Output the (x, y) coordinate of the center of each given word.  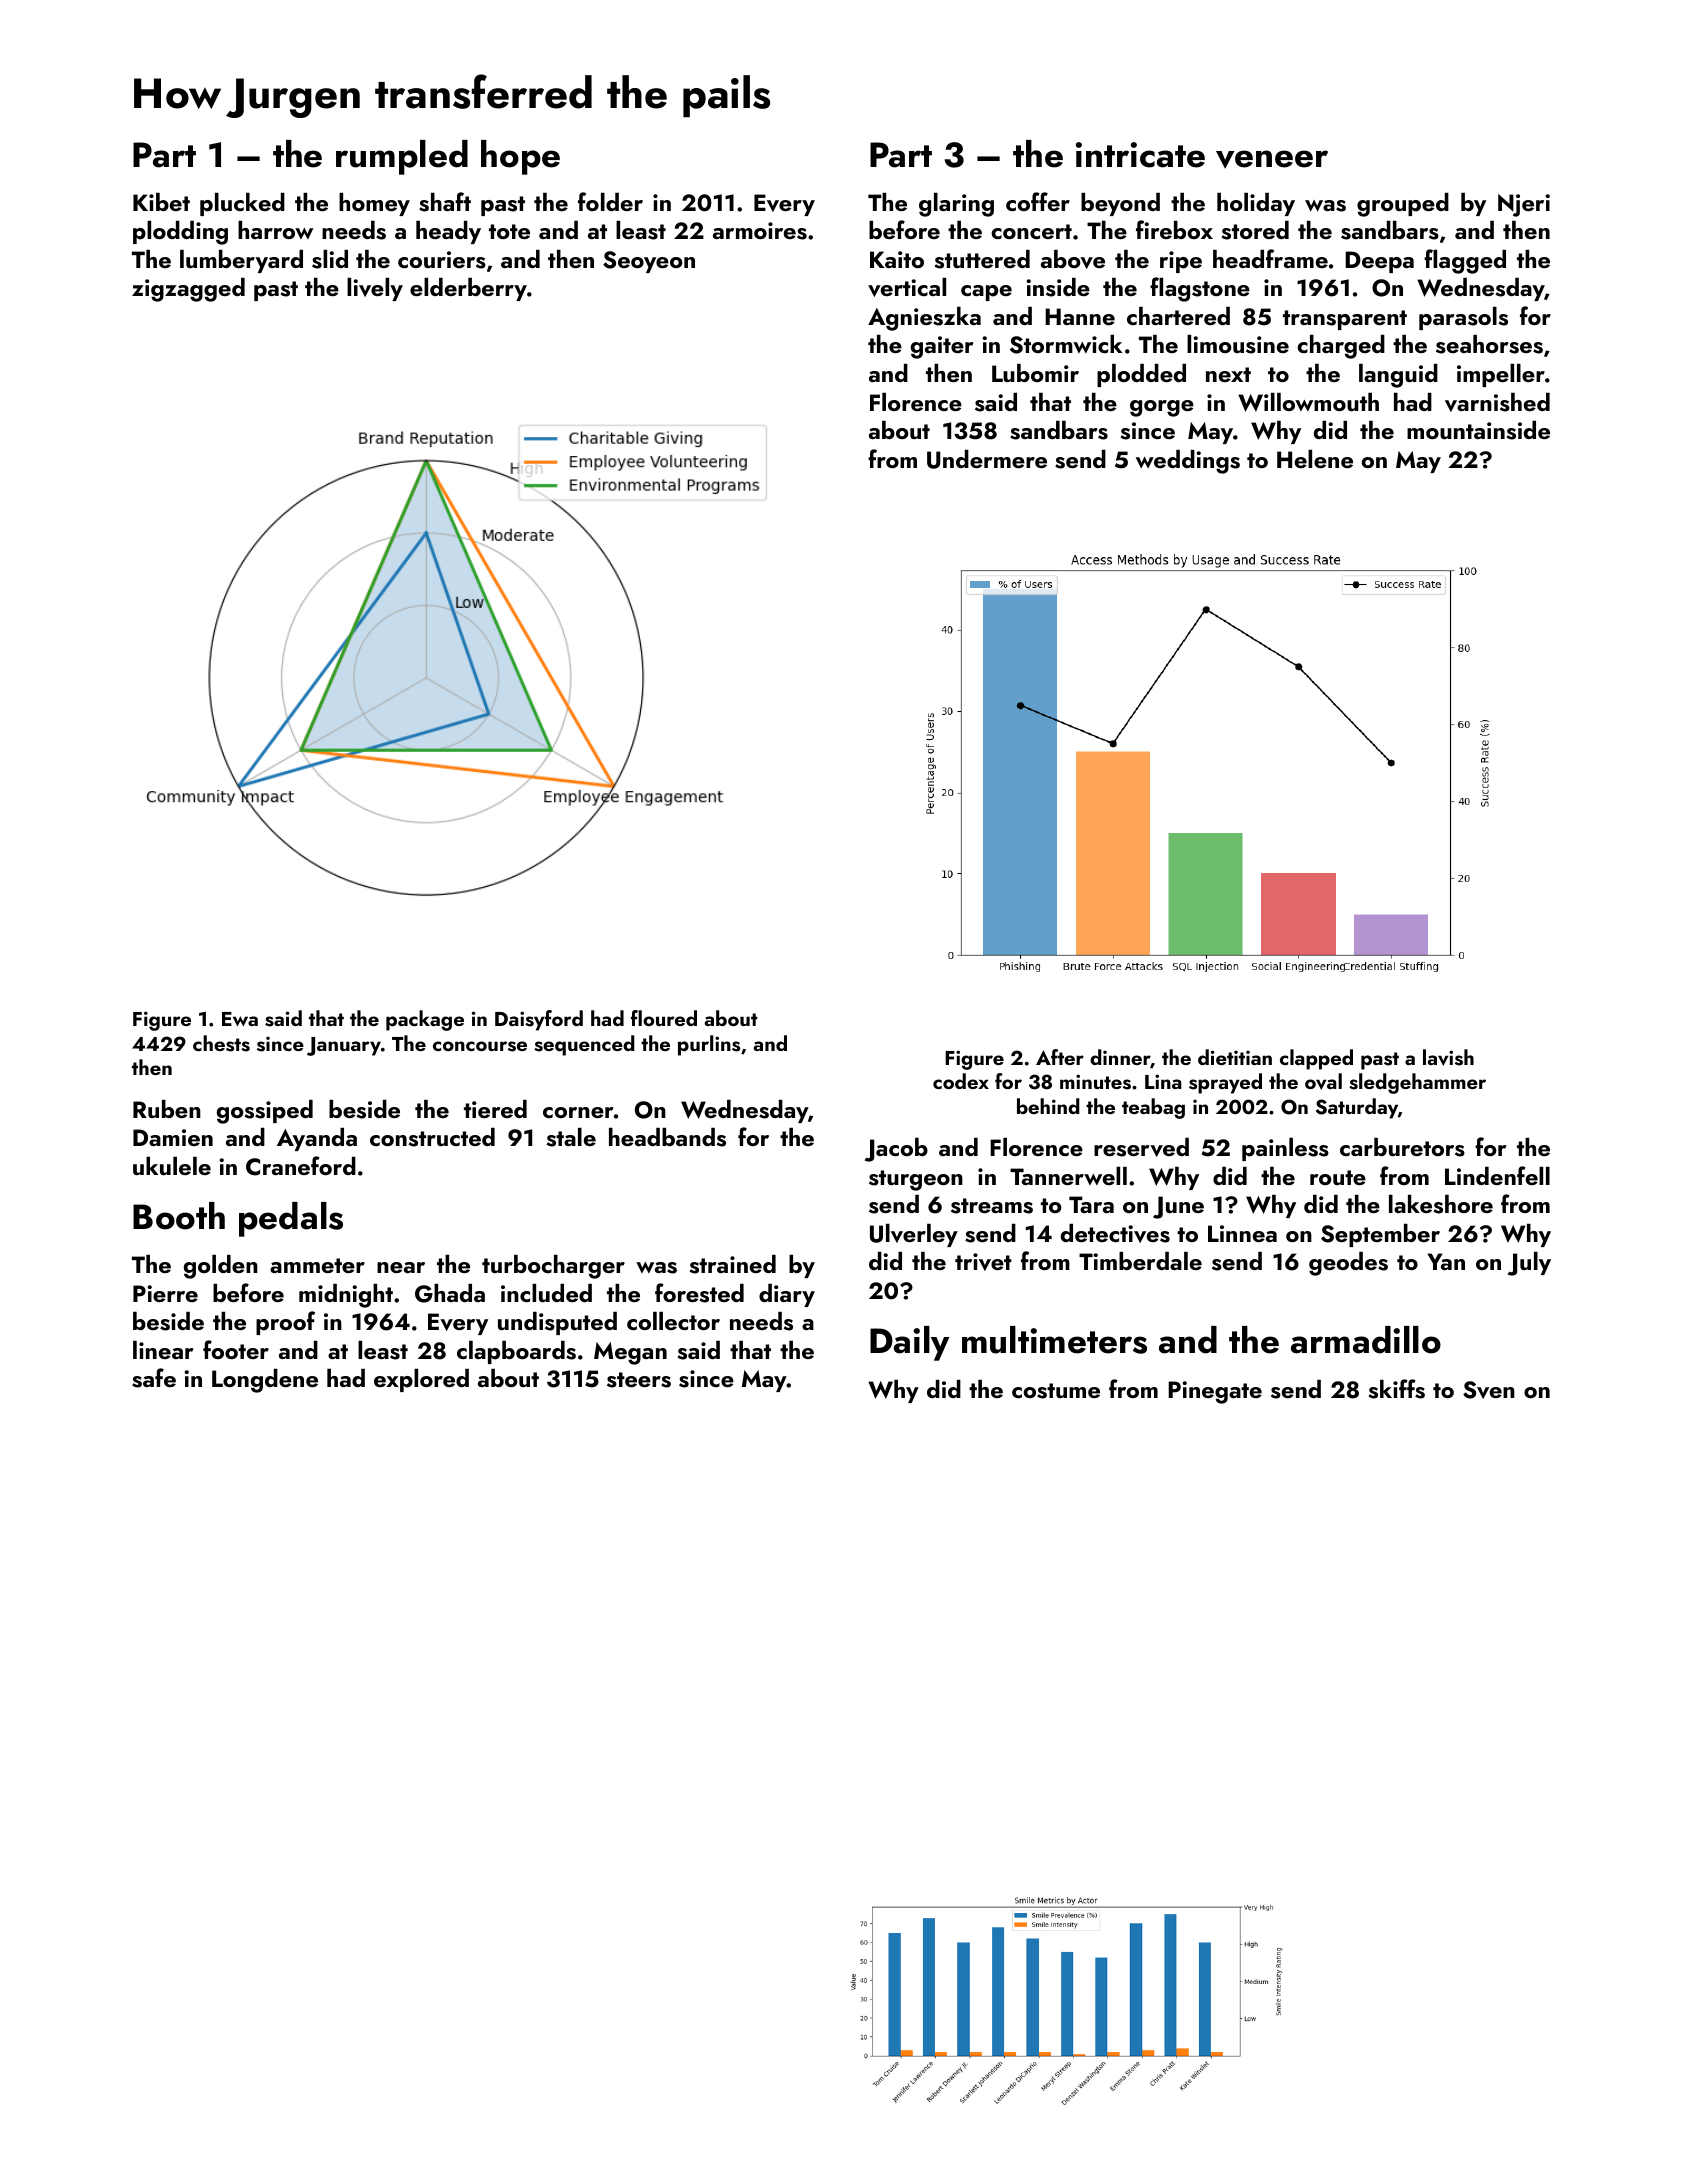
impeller (1501, 375)
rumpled (402, 157)
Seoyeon (649, 262)
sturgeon (916, 1180)
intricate (1140, 155)
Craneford (301, 1166)
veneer (1272, 159)
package (425, 1020)
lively (375, 289)
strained (733, 1264)
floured (664, 1018)
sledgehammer (1417, 1083)
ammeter (317, 1265)
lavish (1448, 1057)
